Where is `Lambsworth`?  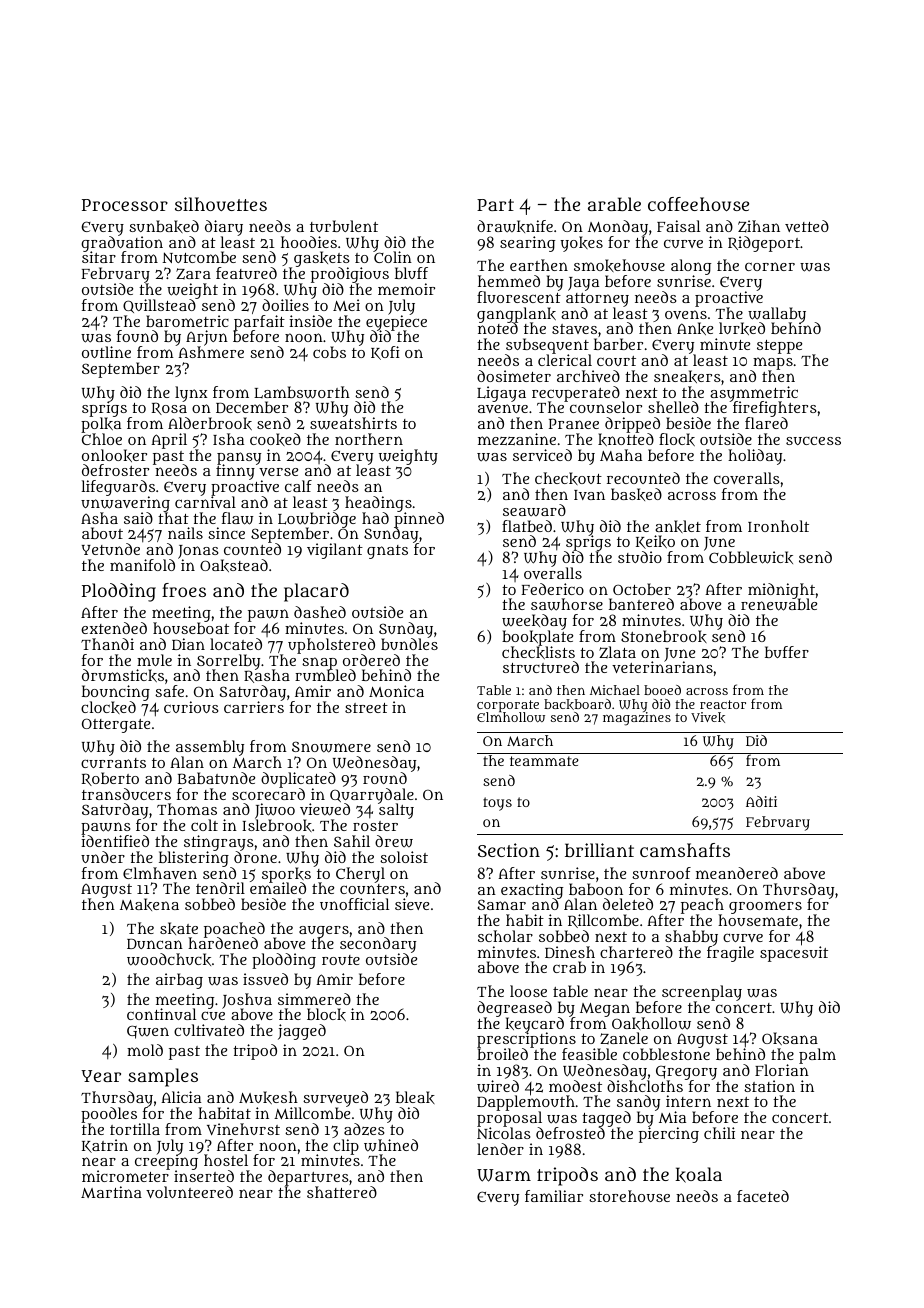 Lambsworth is located at coordinates (302, 392).
